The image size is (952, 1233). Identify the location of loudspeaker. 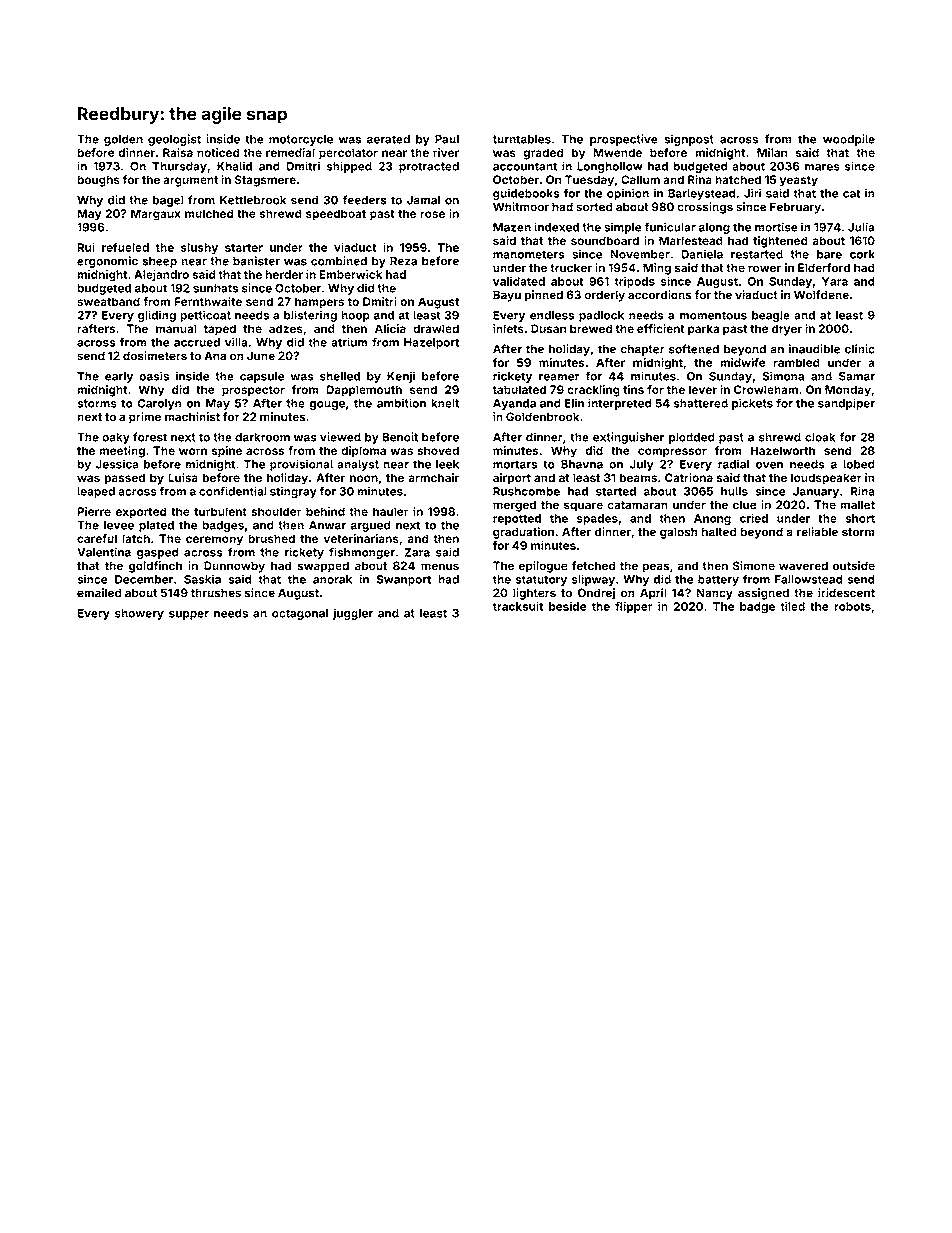
(826, 479).
